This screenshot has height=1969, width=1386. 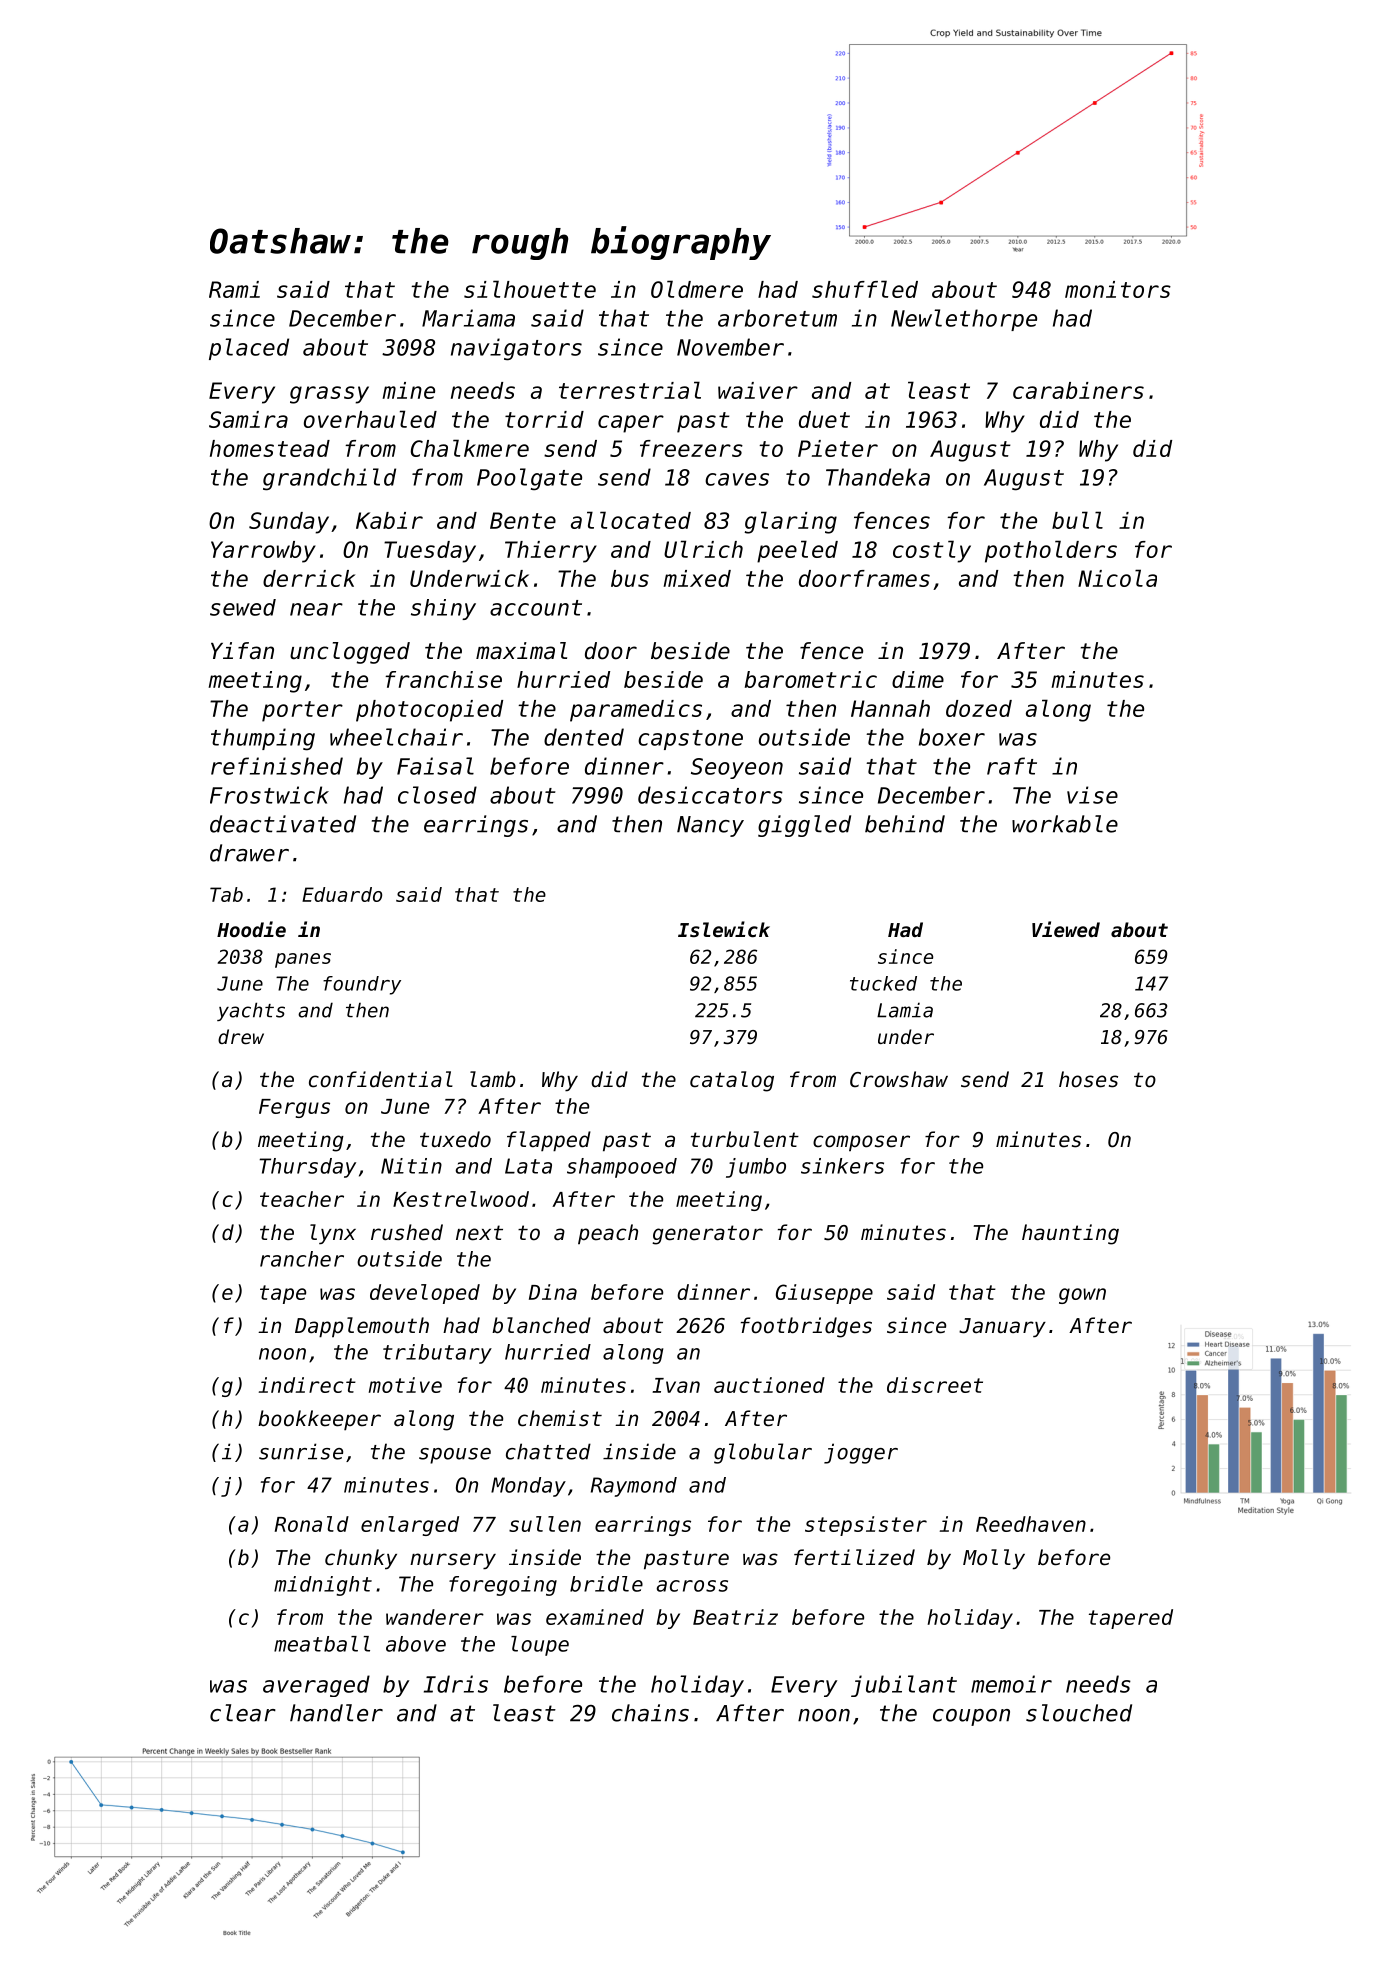 I want to click on drew, so click(x=241, y=1036).
